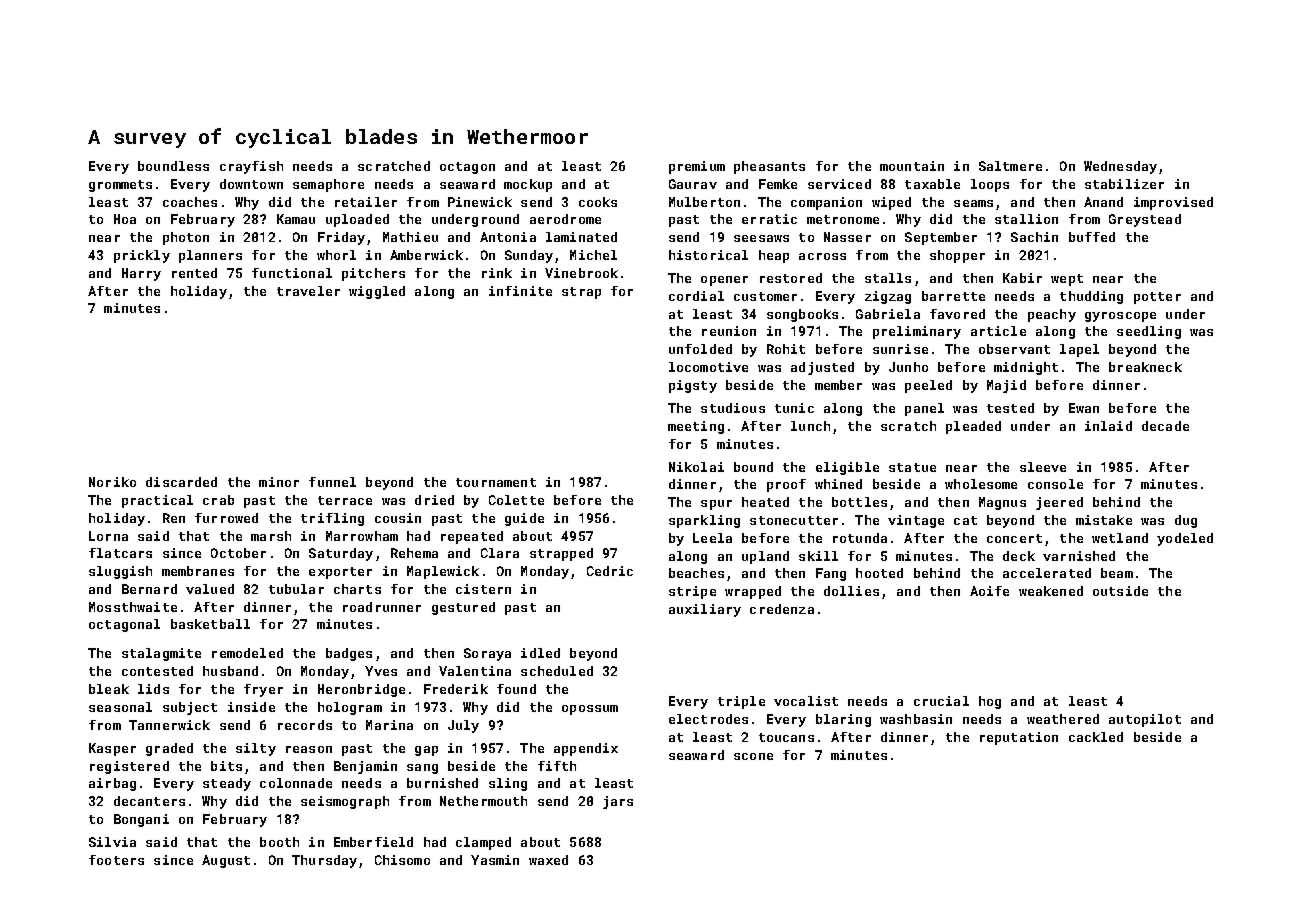 This screenshot has height=924, width=1308. Describe the element at coordinates (108, 536) in the screenshot. I see `Lorna` at that location.
